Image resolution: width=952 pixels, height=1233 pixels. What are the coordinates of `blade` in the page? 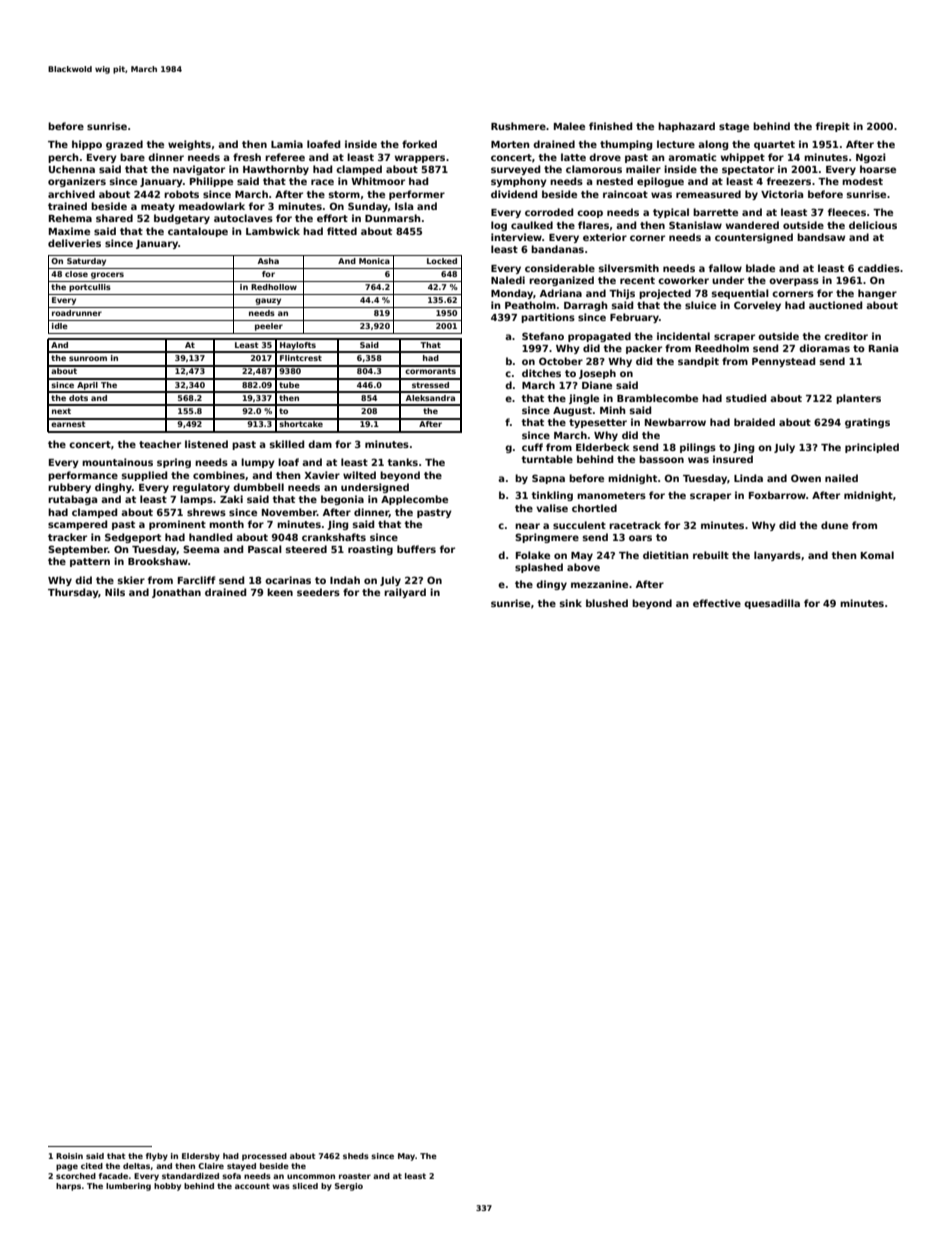 It's located at (760, 268).
